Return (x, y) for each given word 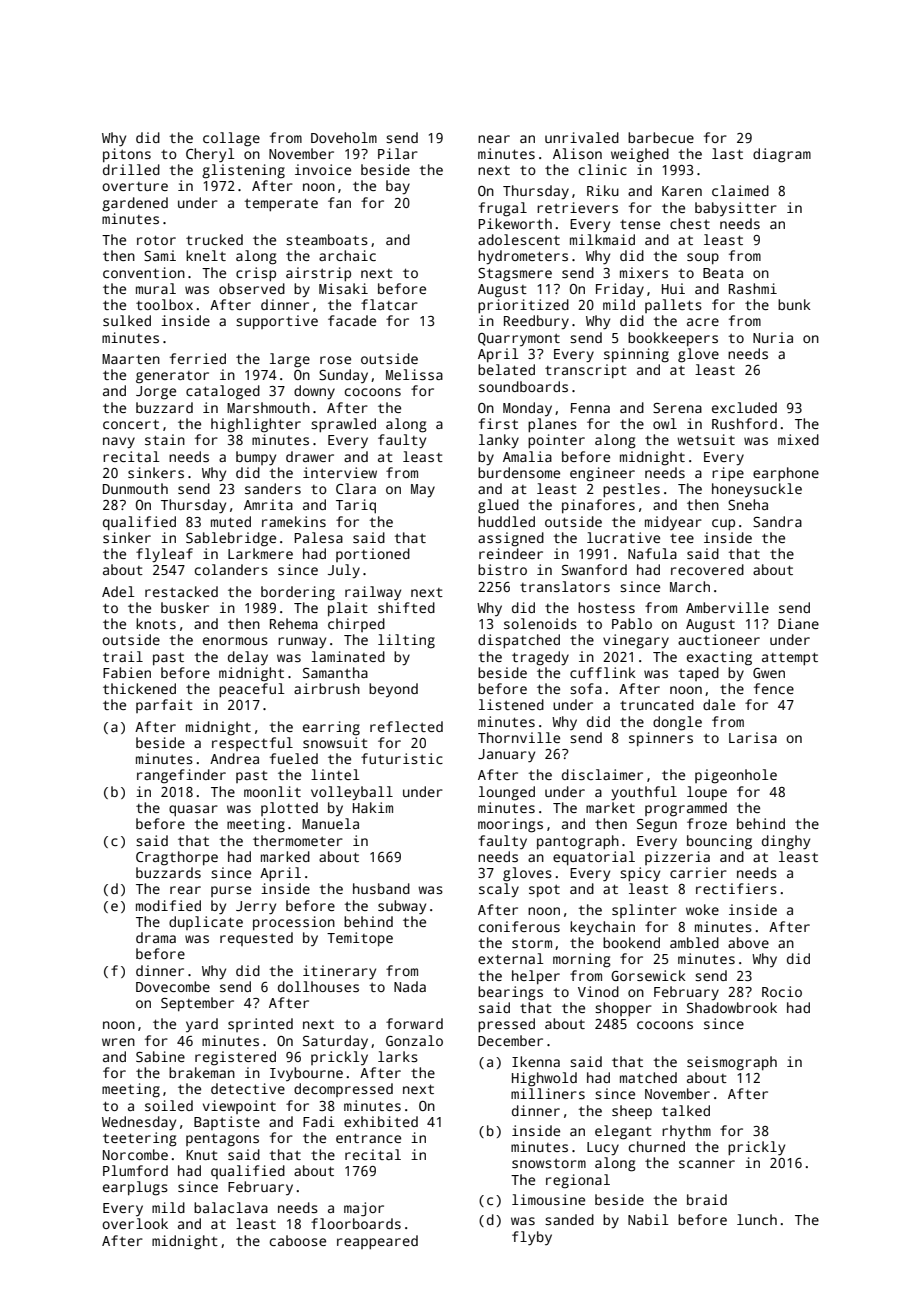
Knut (202, 1155)
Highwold (544, 1079)
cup (723, 524)
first (498, 423)
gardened (135, 204)
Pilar (398, 153)
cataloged (223, 392)
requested (256, 939)
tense (640, 224)
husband (381, 888)
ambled (694, 942)
